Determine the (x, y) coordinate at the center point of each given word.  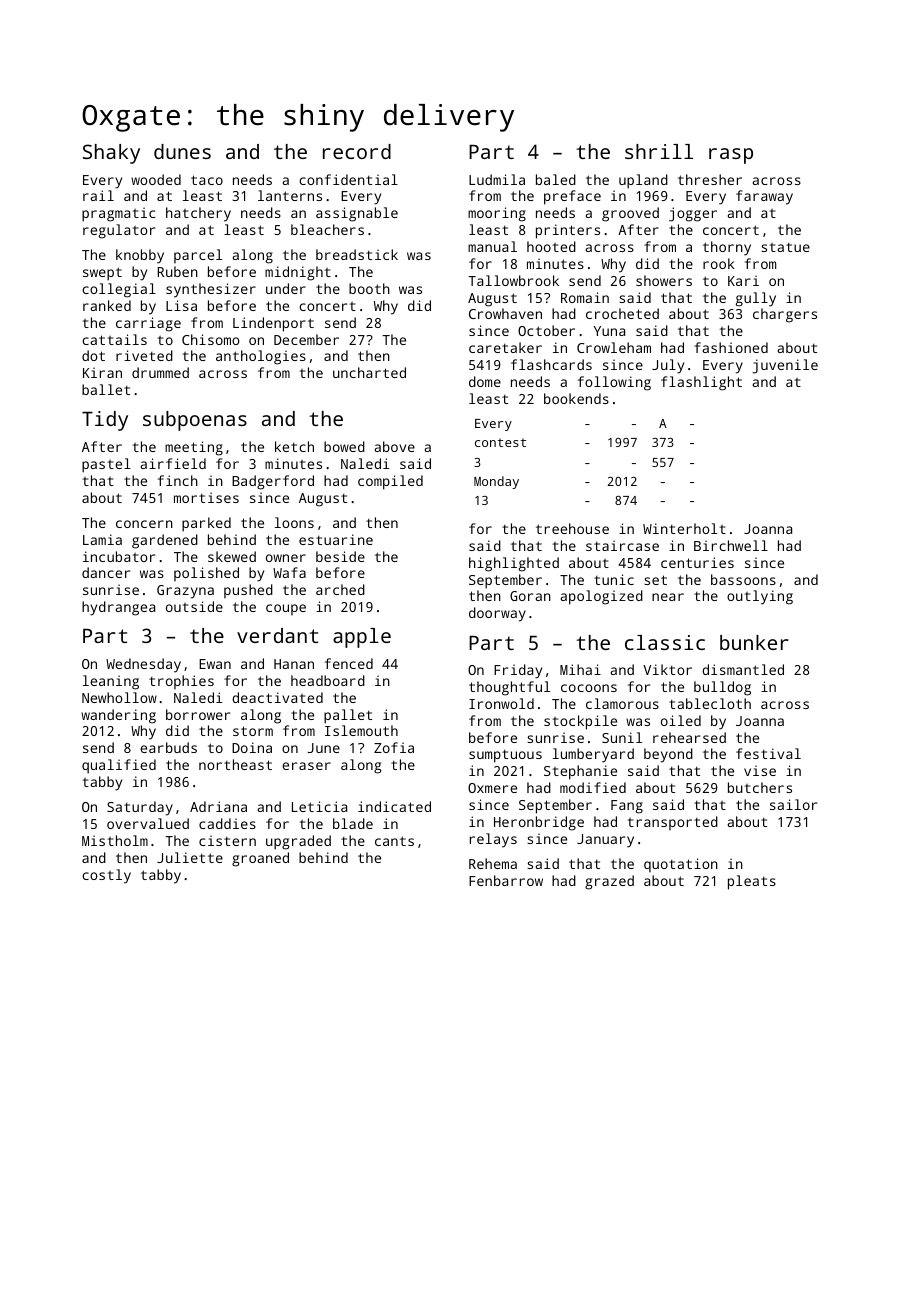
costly (106, 876)
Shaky (111, 154)
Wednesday (143, 665)
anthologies (261, 357)
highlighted (514, 564)
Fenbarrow (506, 880)
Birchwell (731, 545)
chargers (785, 315)
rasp (731, 156)
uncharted (369, 372)
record (357, 151)
